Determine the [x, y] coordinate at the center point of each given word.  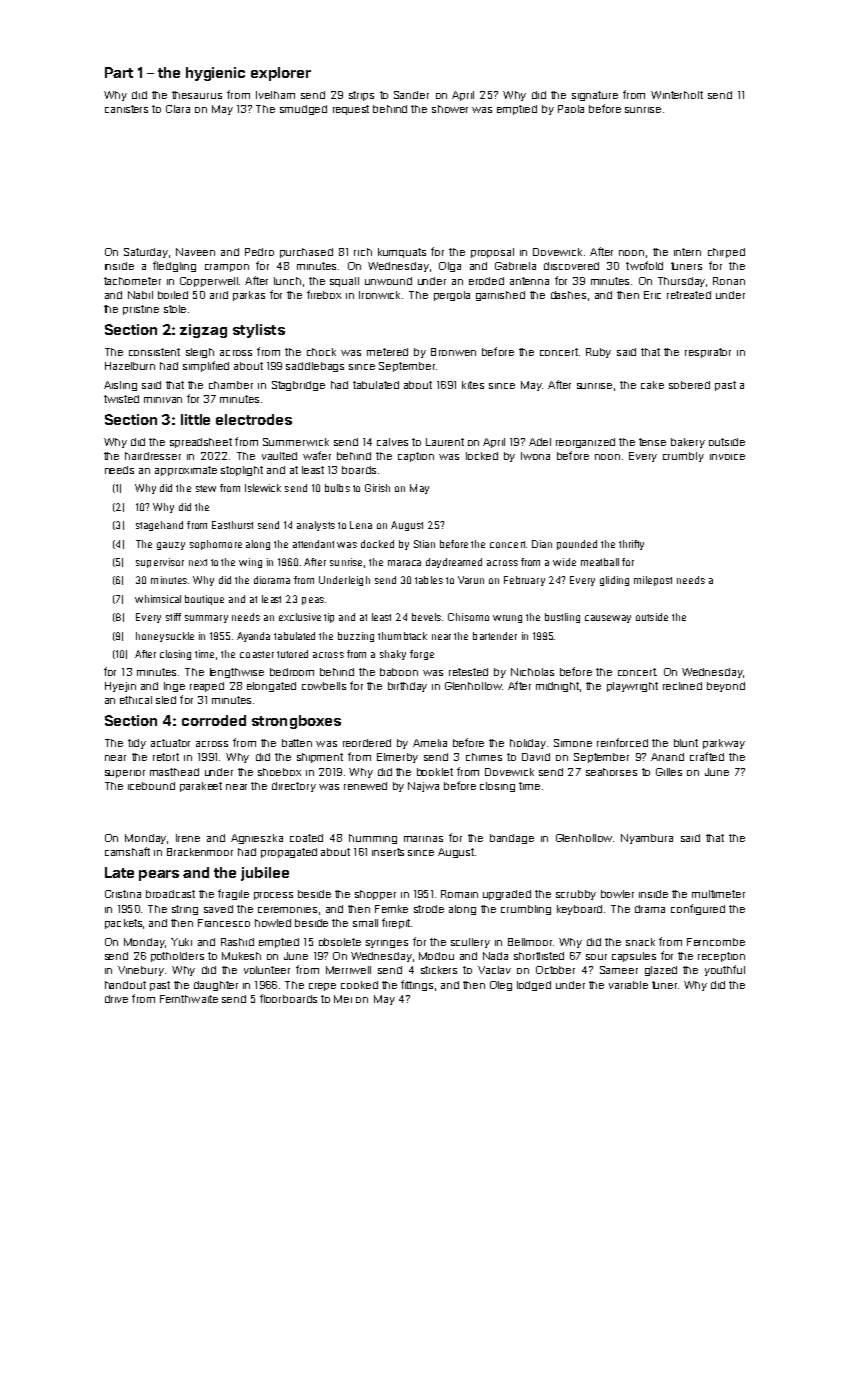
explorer [281, 74]
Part [119, 72]
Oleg [501, 986]
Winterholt [677, 95]
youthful [725, 970]
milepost [653, 581]
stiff [173, 617]
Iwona [535, 456]
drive [116, 999]
